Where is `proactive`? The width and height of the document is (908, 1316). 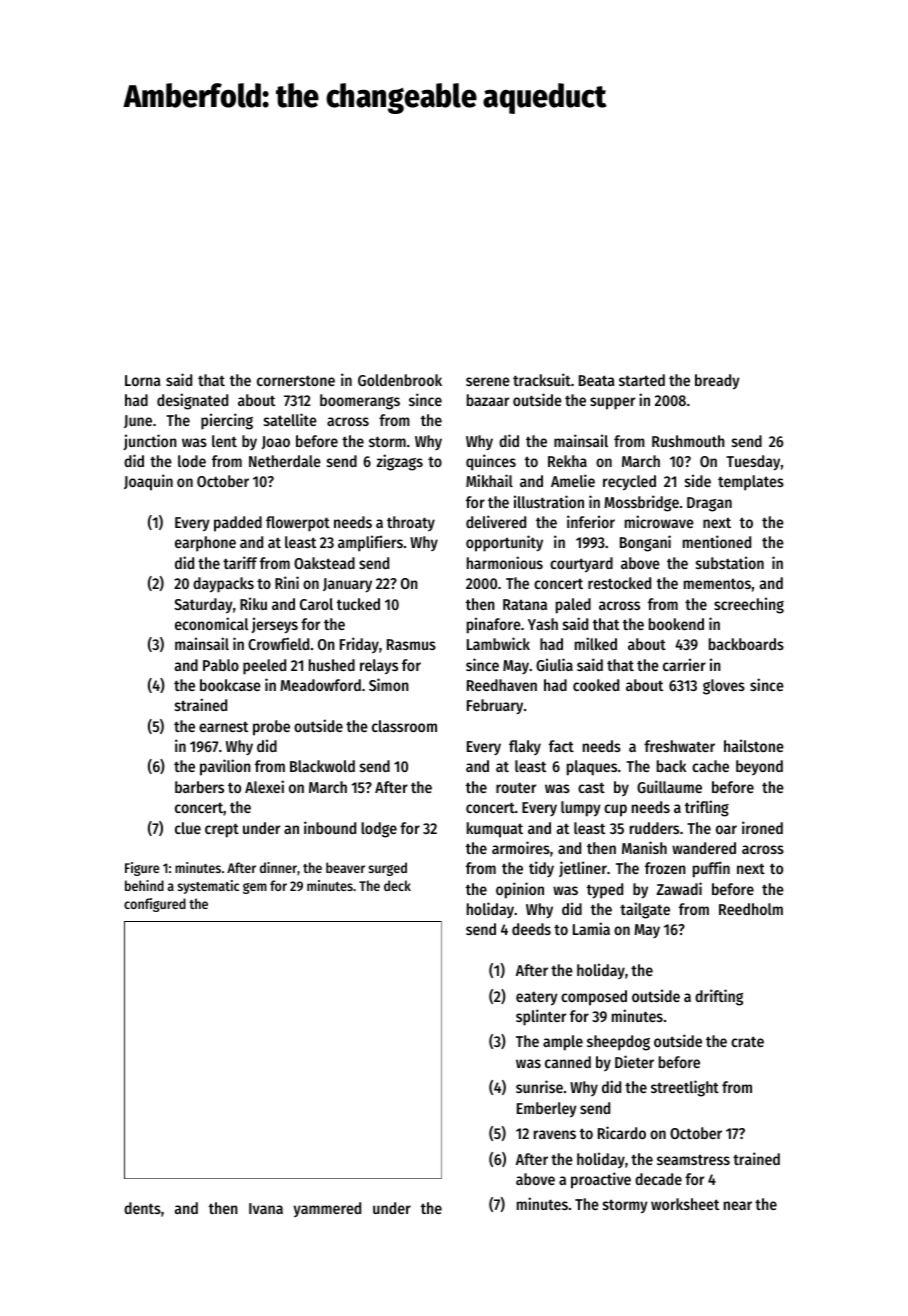
proactive is located at coordinates (601, 1180).
